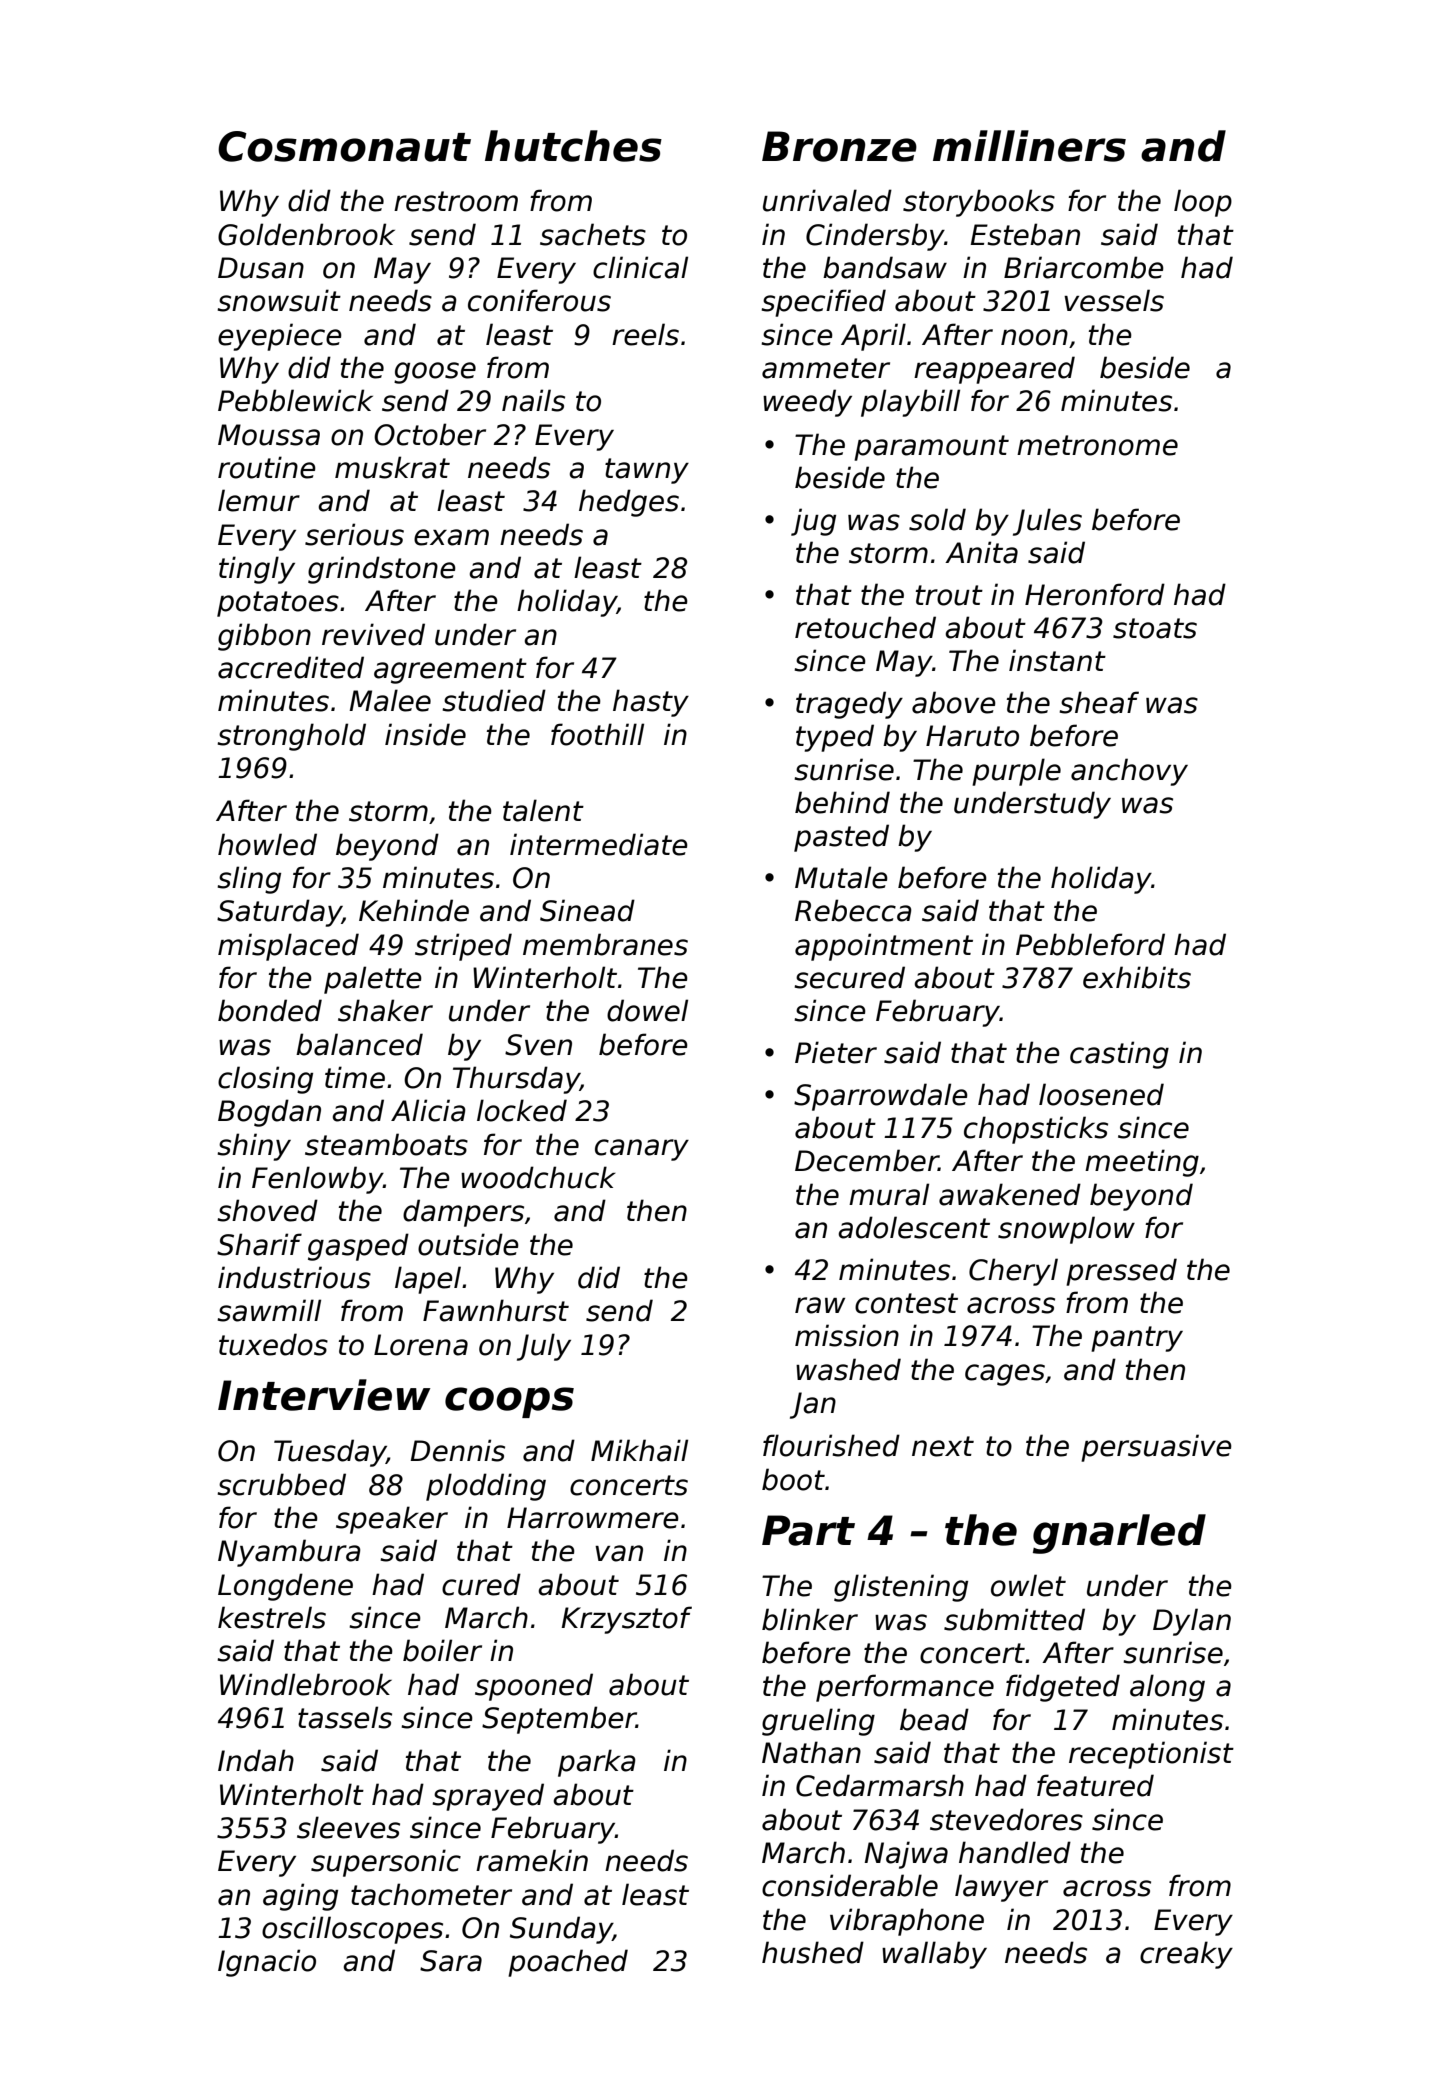  What do you see at coordinates (813, 522) in the page?
I see `jug` at bounding box center [813, 522].
